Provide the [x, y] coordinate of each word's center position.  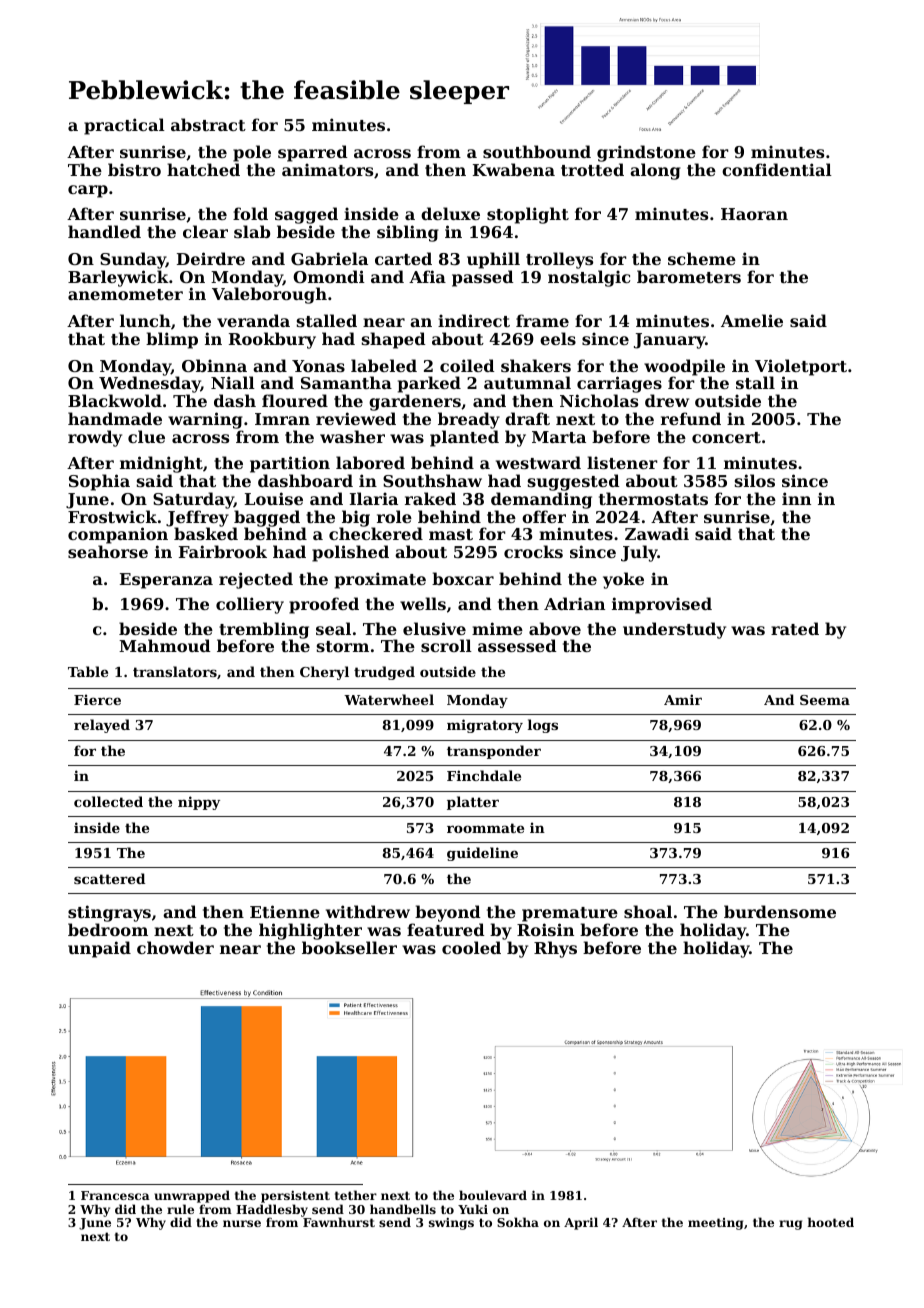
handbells [403, 1209]
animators [327, 169]
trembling [263, 631]
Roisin [545, 929]
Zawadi [657, 533]
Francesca [115, 1195]
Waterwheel [389, 699]
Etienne [285, 911]
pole [252, 153]
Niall [233, 382]
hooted [831, 1222]
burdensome [780, 911]
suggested [574, 482]
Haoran [754, 214]
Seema [825, 700]
